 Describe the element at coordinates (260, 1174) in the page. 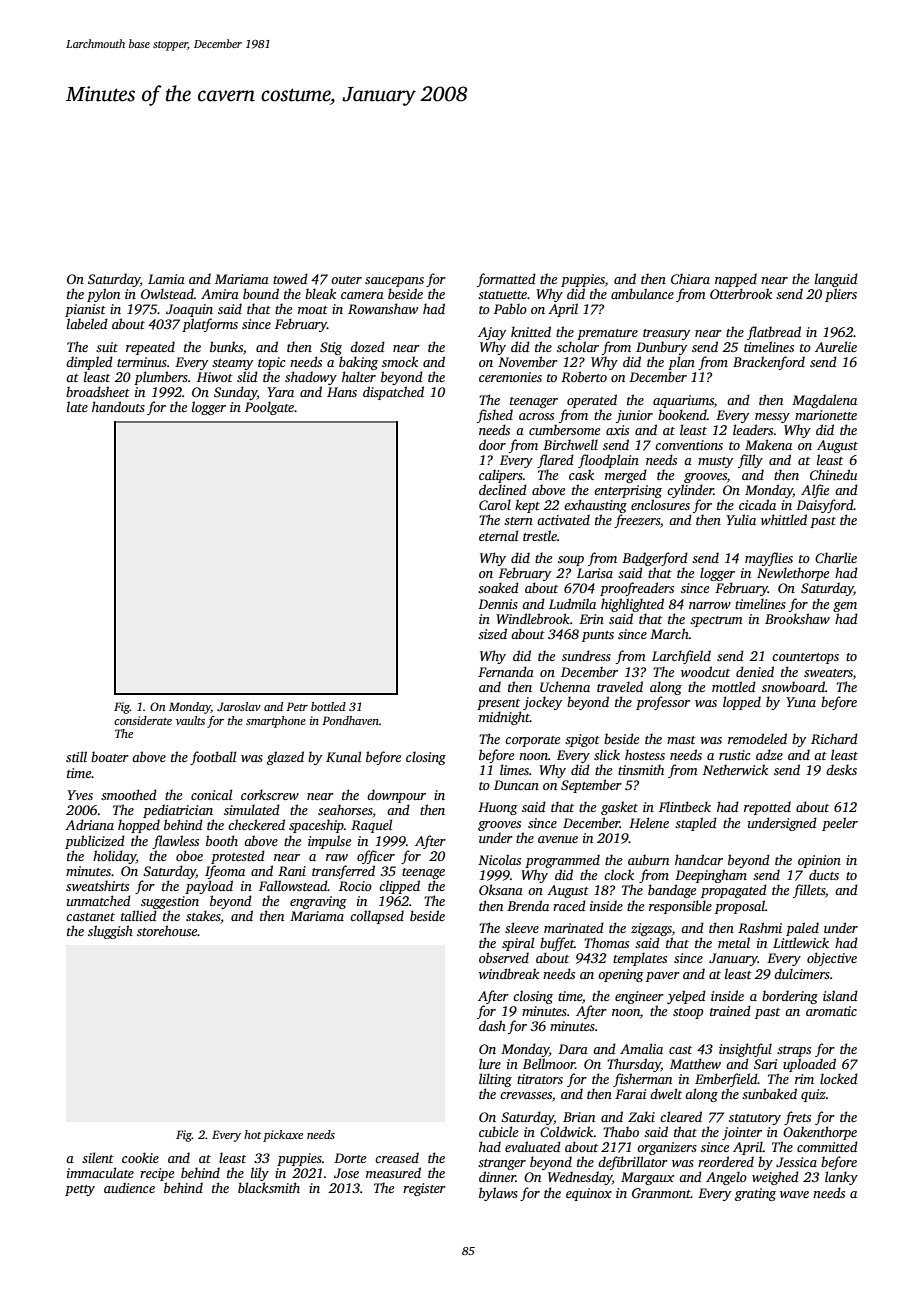

I see `lily` at that location.
